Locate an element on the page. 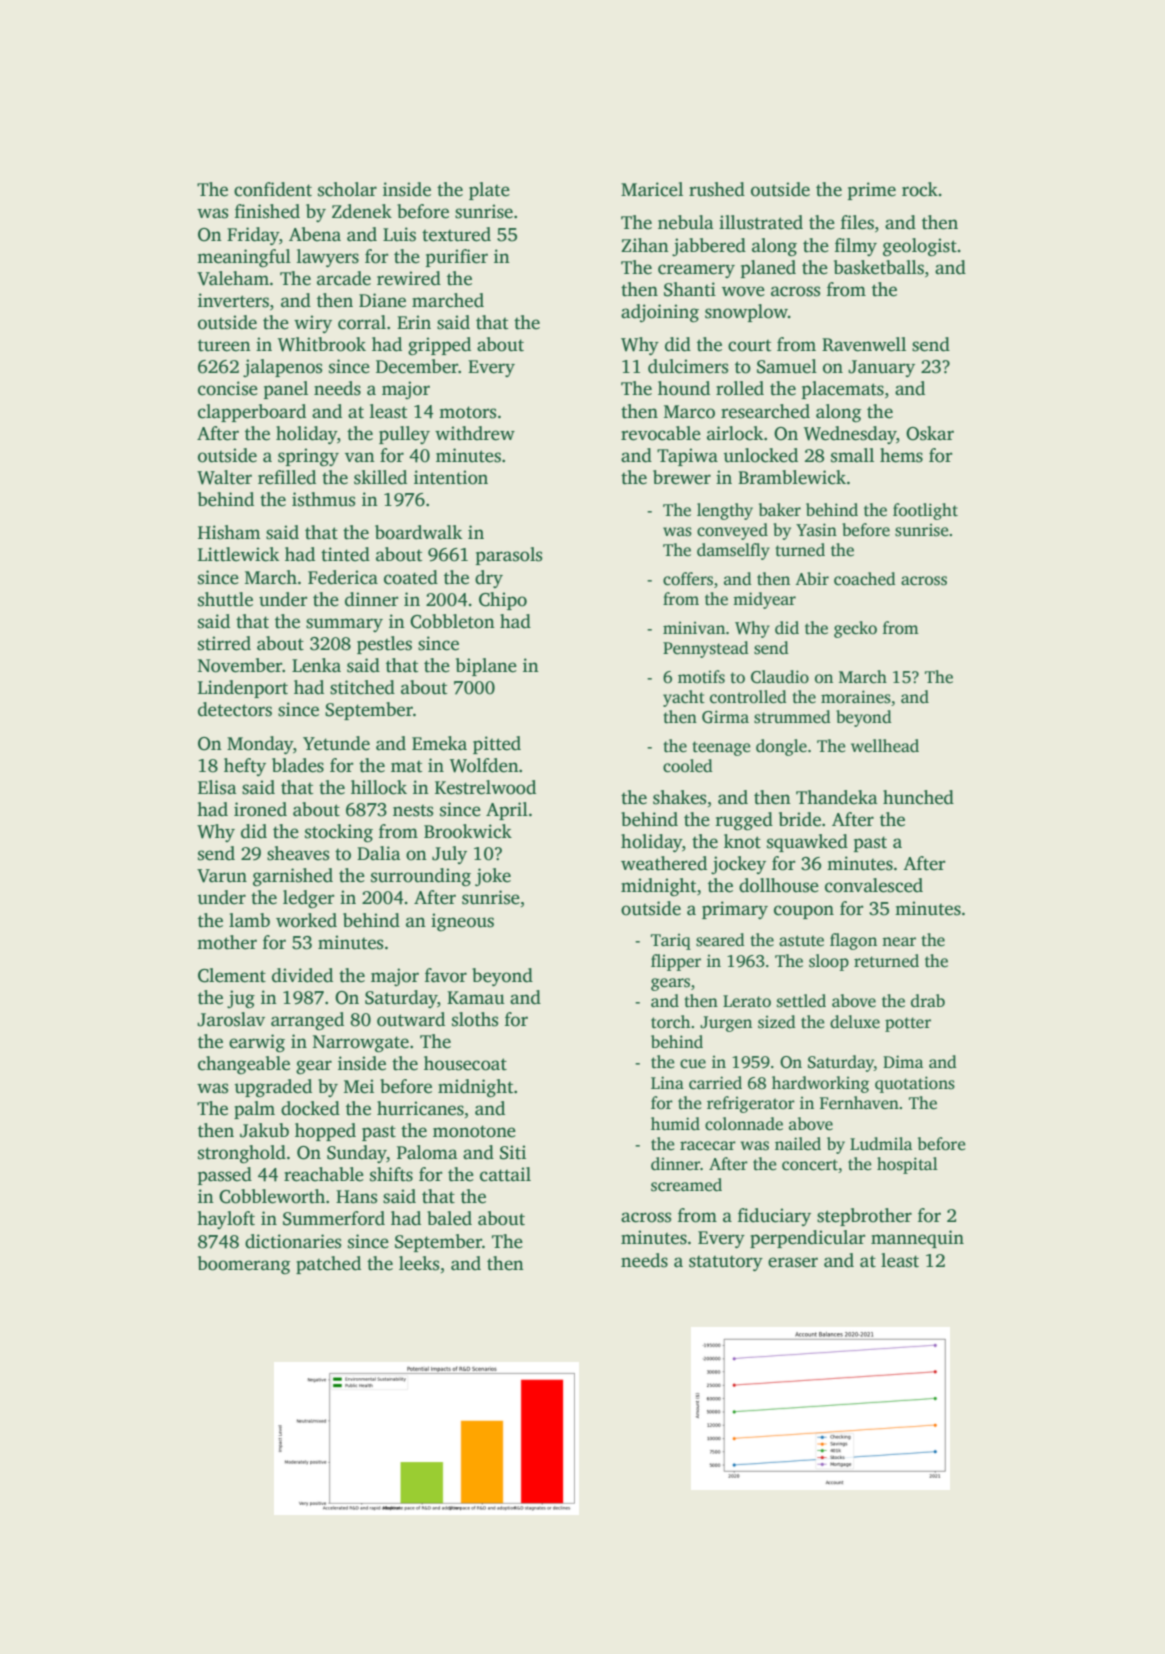  rock is located at coordinates (920, 189).
